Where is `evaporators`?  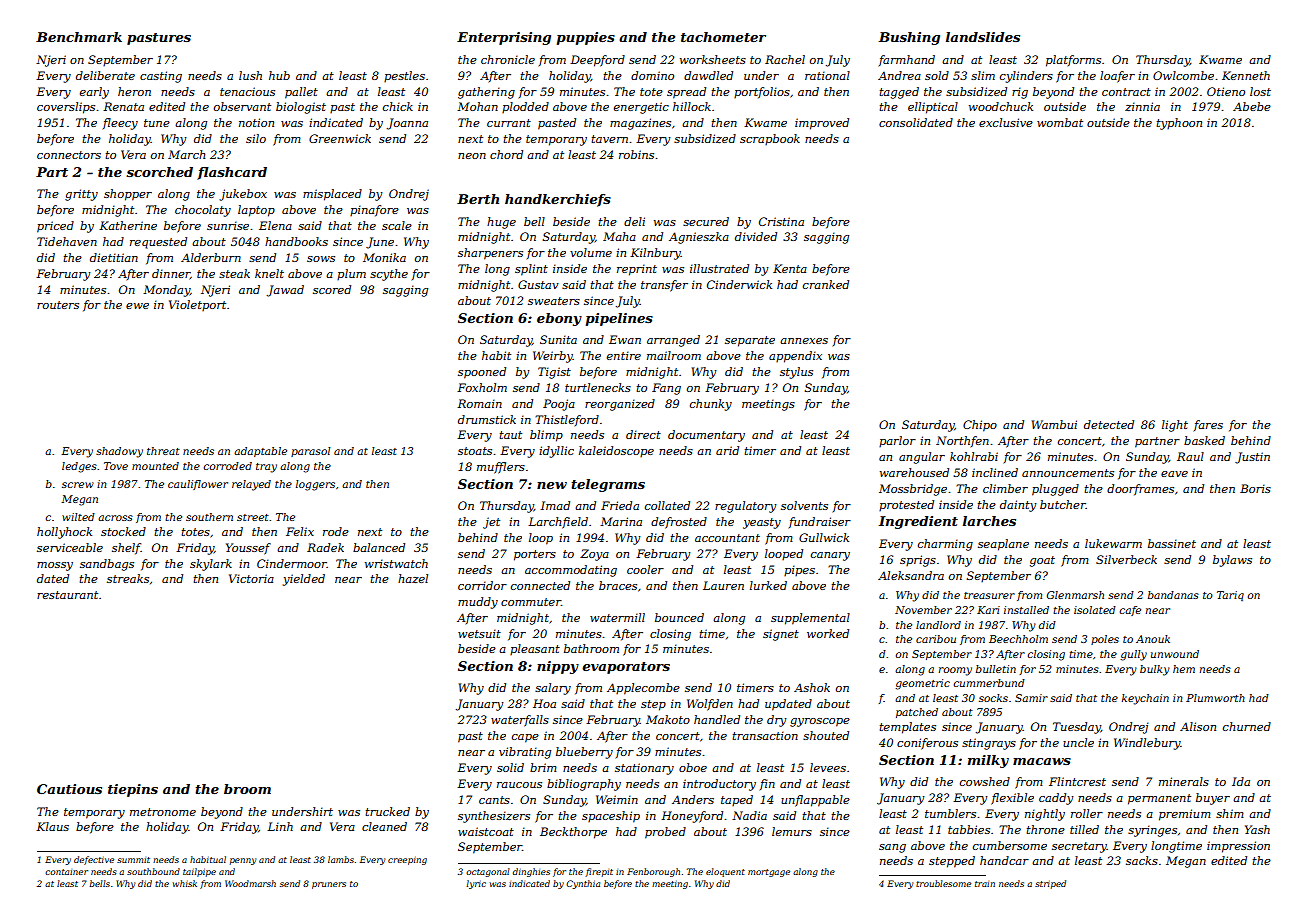
evaporators is located at coordinates (626, 668).
